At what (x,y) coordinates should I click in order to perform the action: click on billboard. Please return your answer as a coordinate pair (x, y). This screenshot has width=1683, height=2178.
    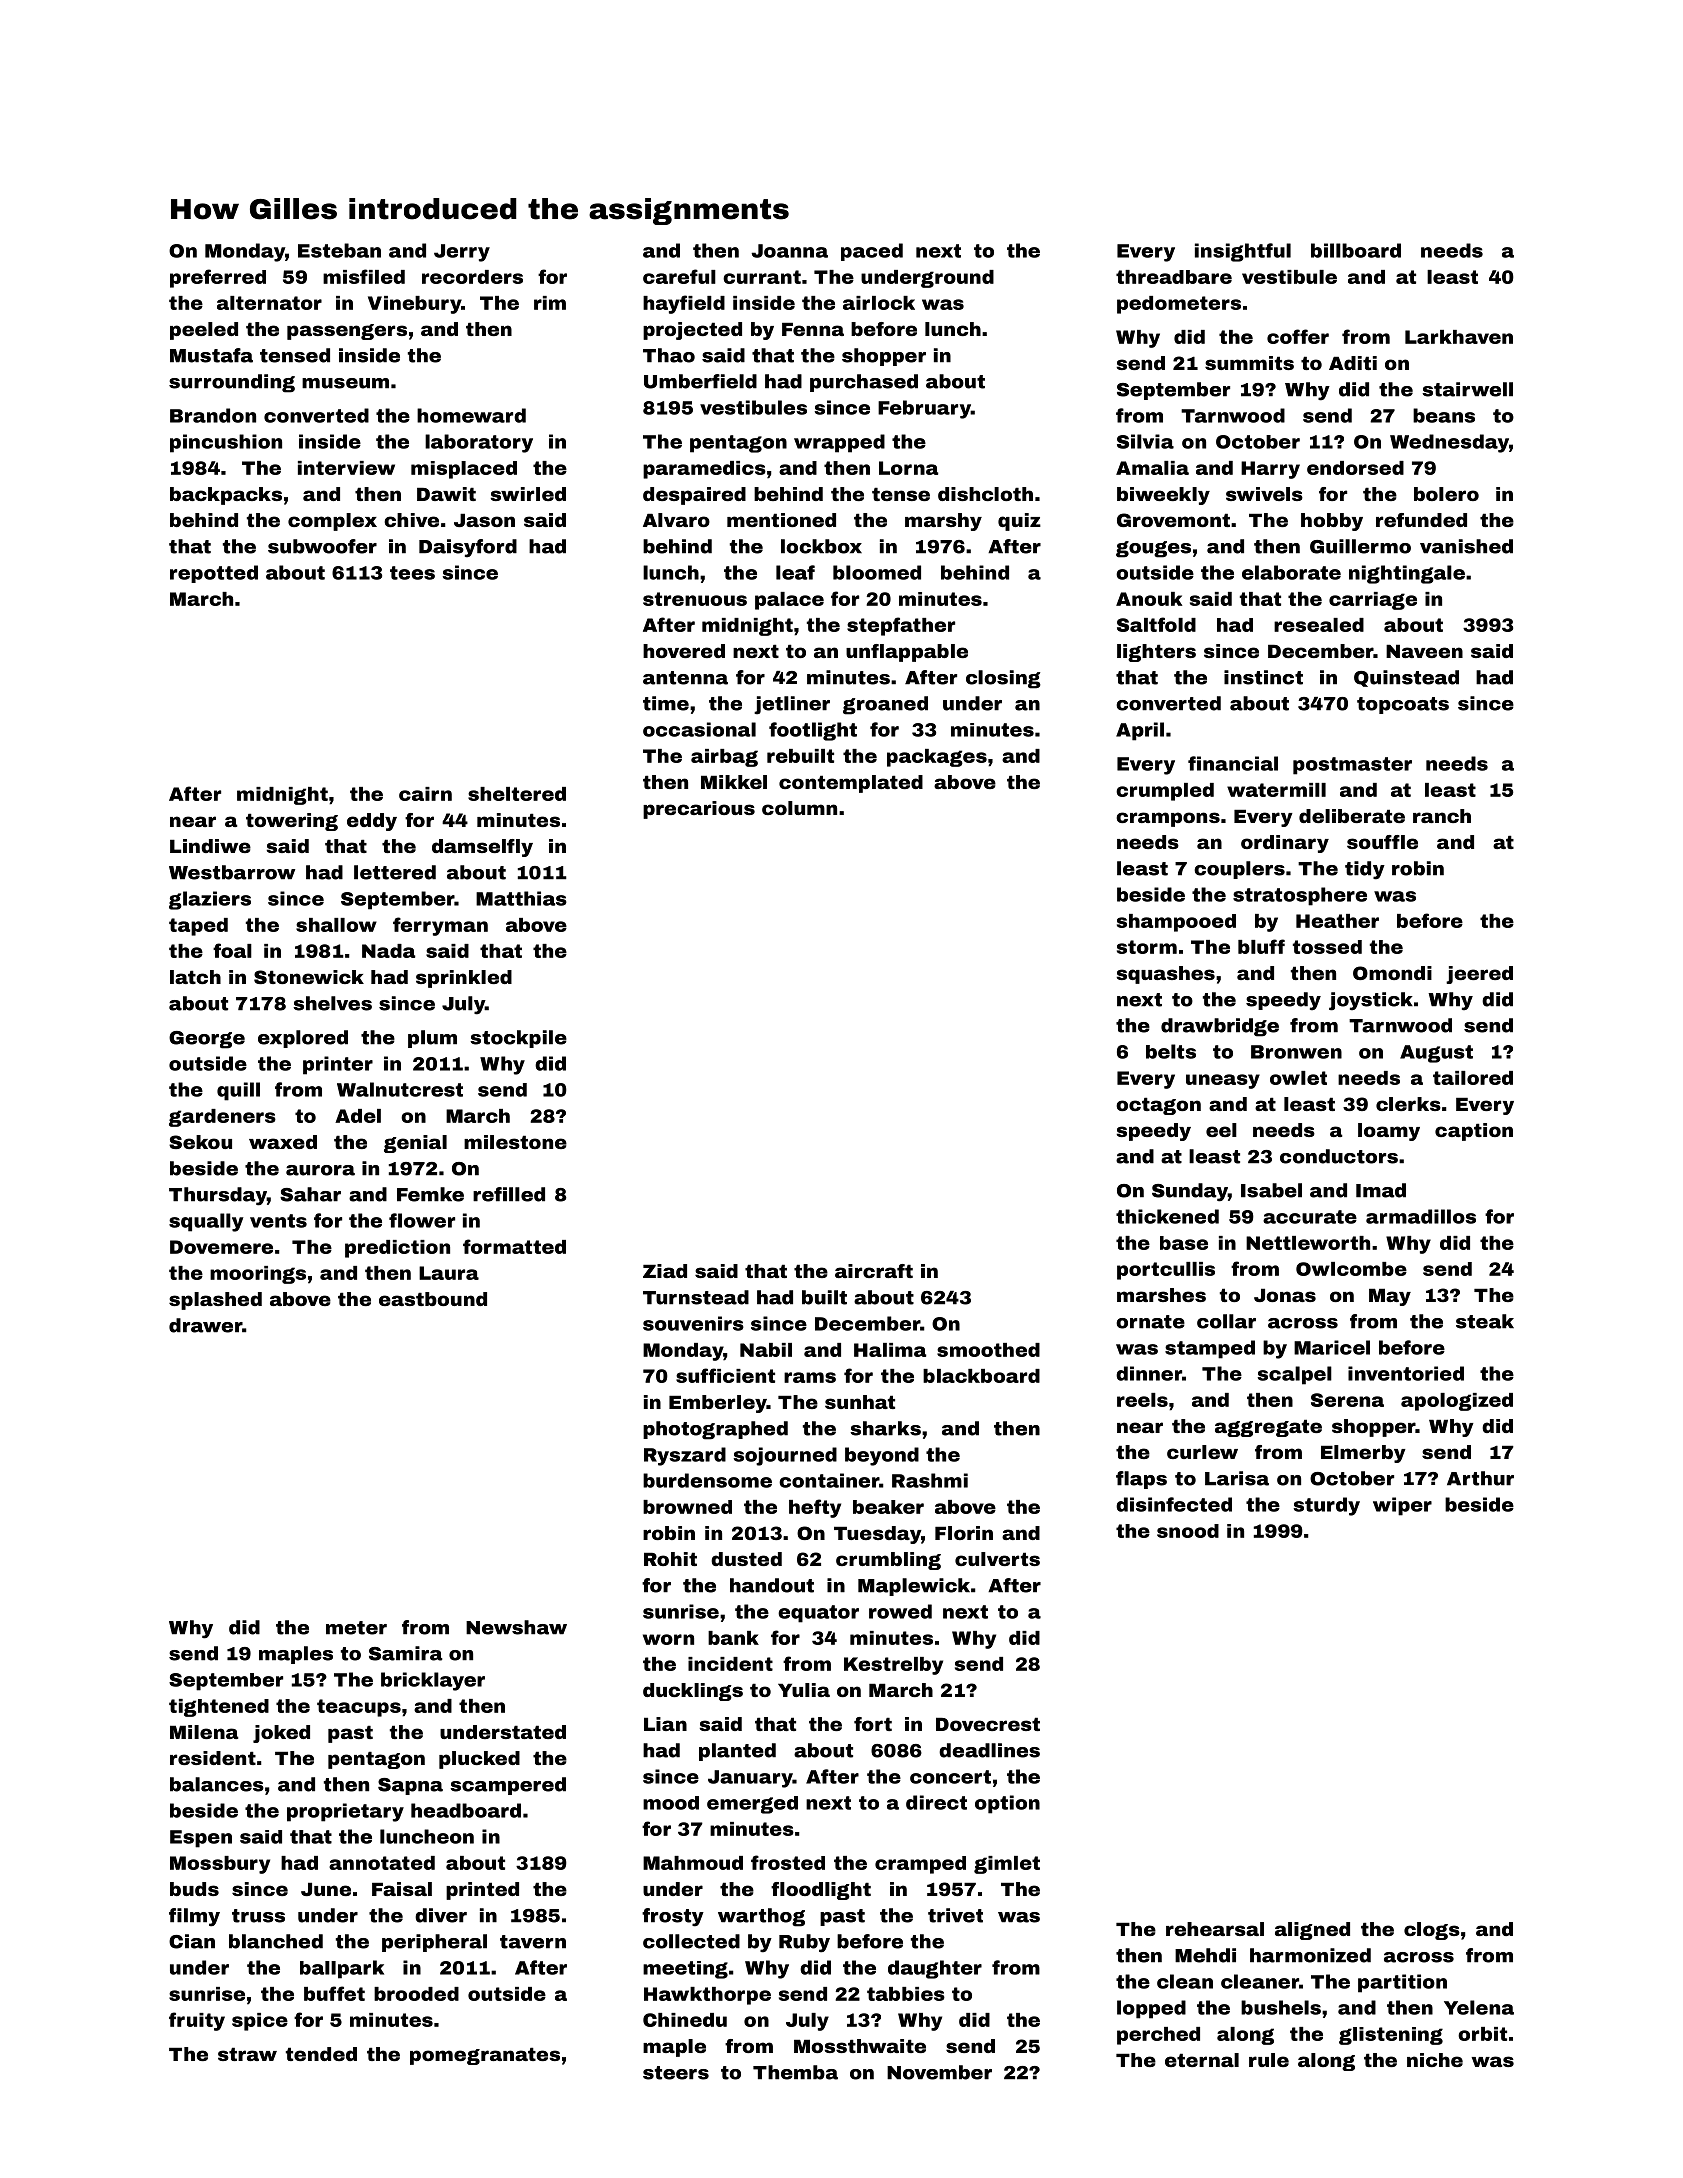
    Looking at the image, I should click on (1356, 250).
